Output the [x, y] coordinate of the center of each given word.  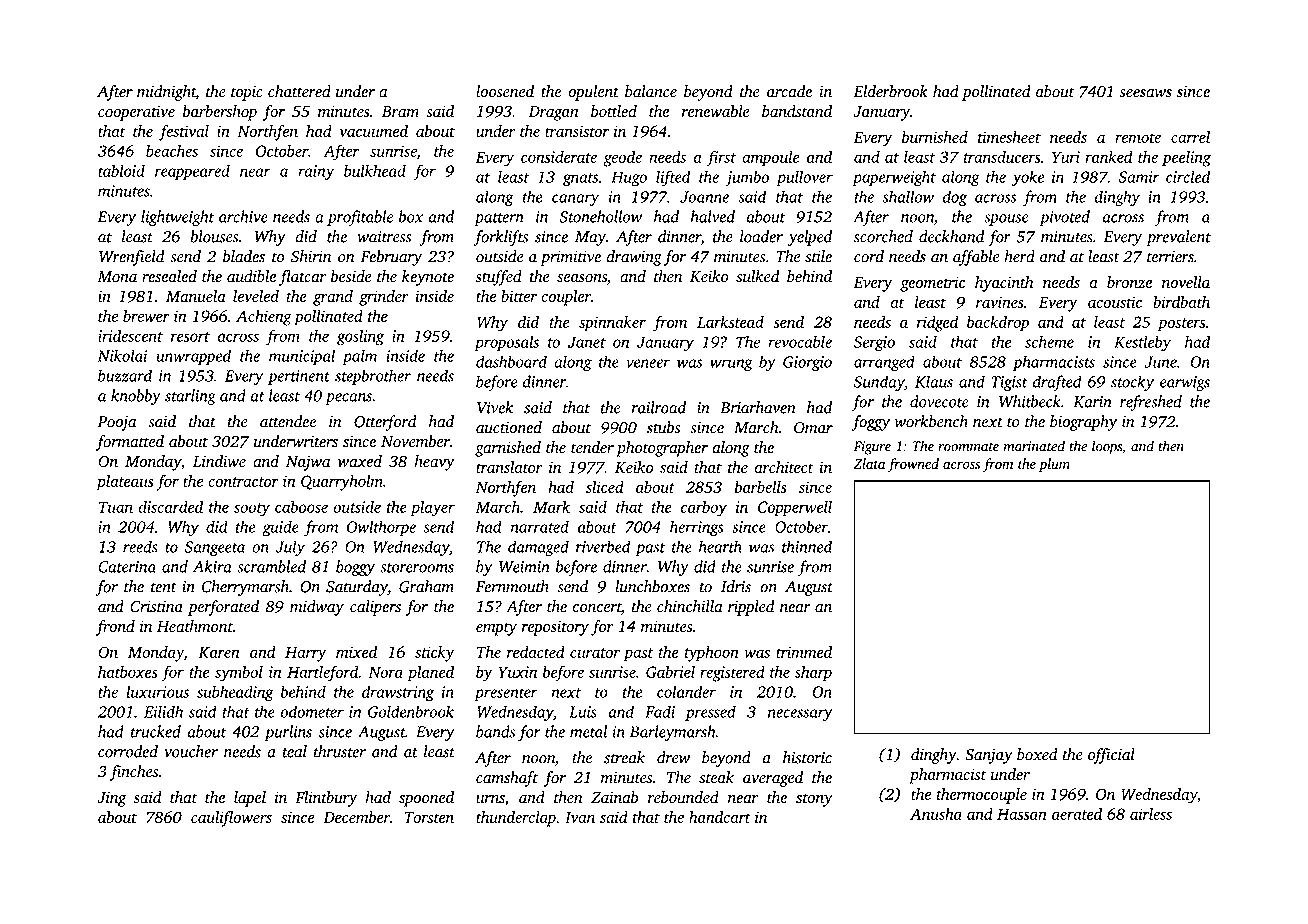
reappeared [192, 172]
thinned [807, 546]
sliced [605, 486]
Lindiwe [219, 461]
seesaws [1146, 93]
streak [624, 757]
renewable [716, 111]
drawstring [398, 693]
